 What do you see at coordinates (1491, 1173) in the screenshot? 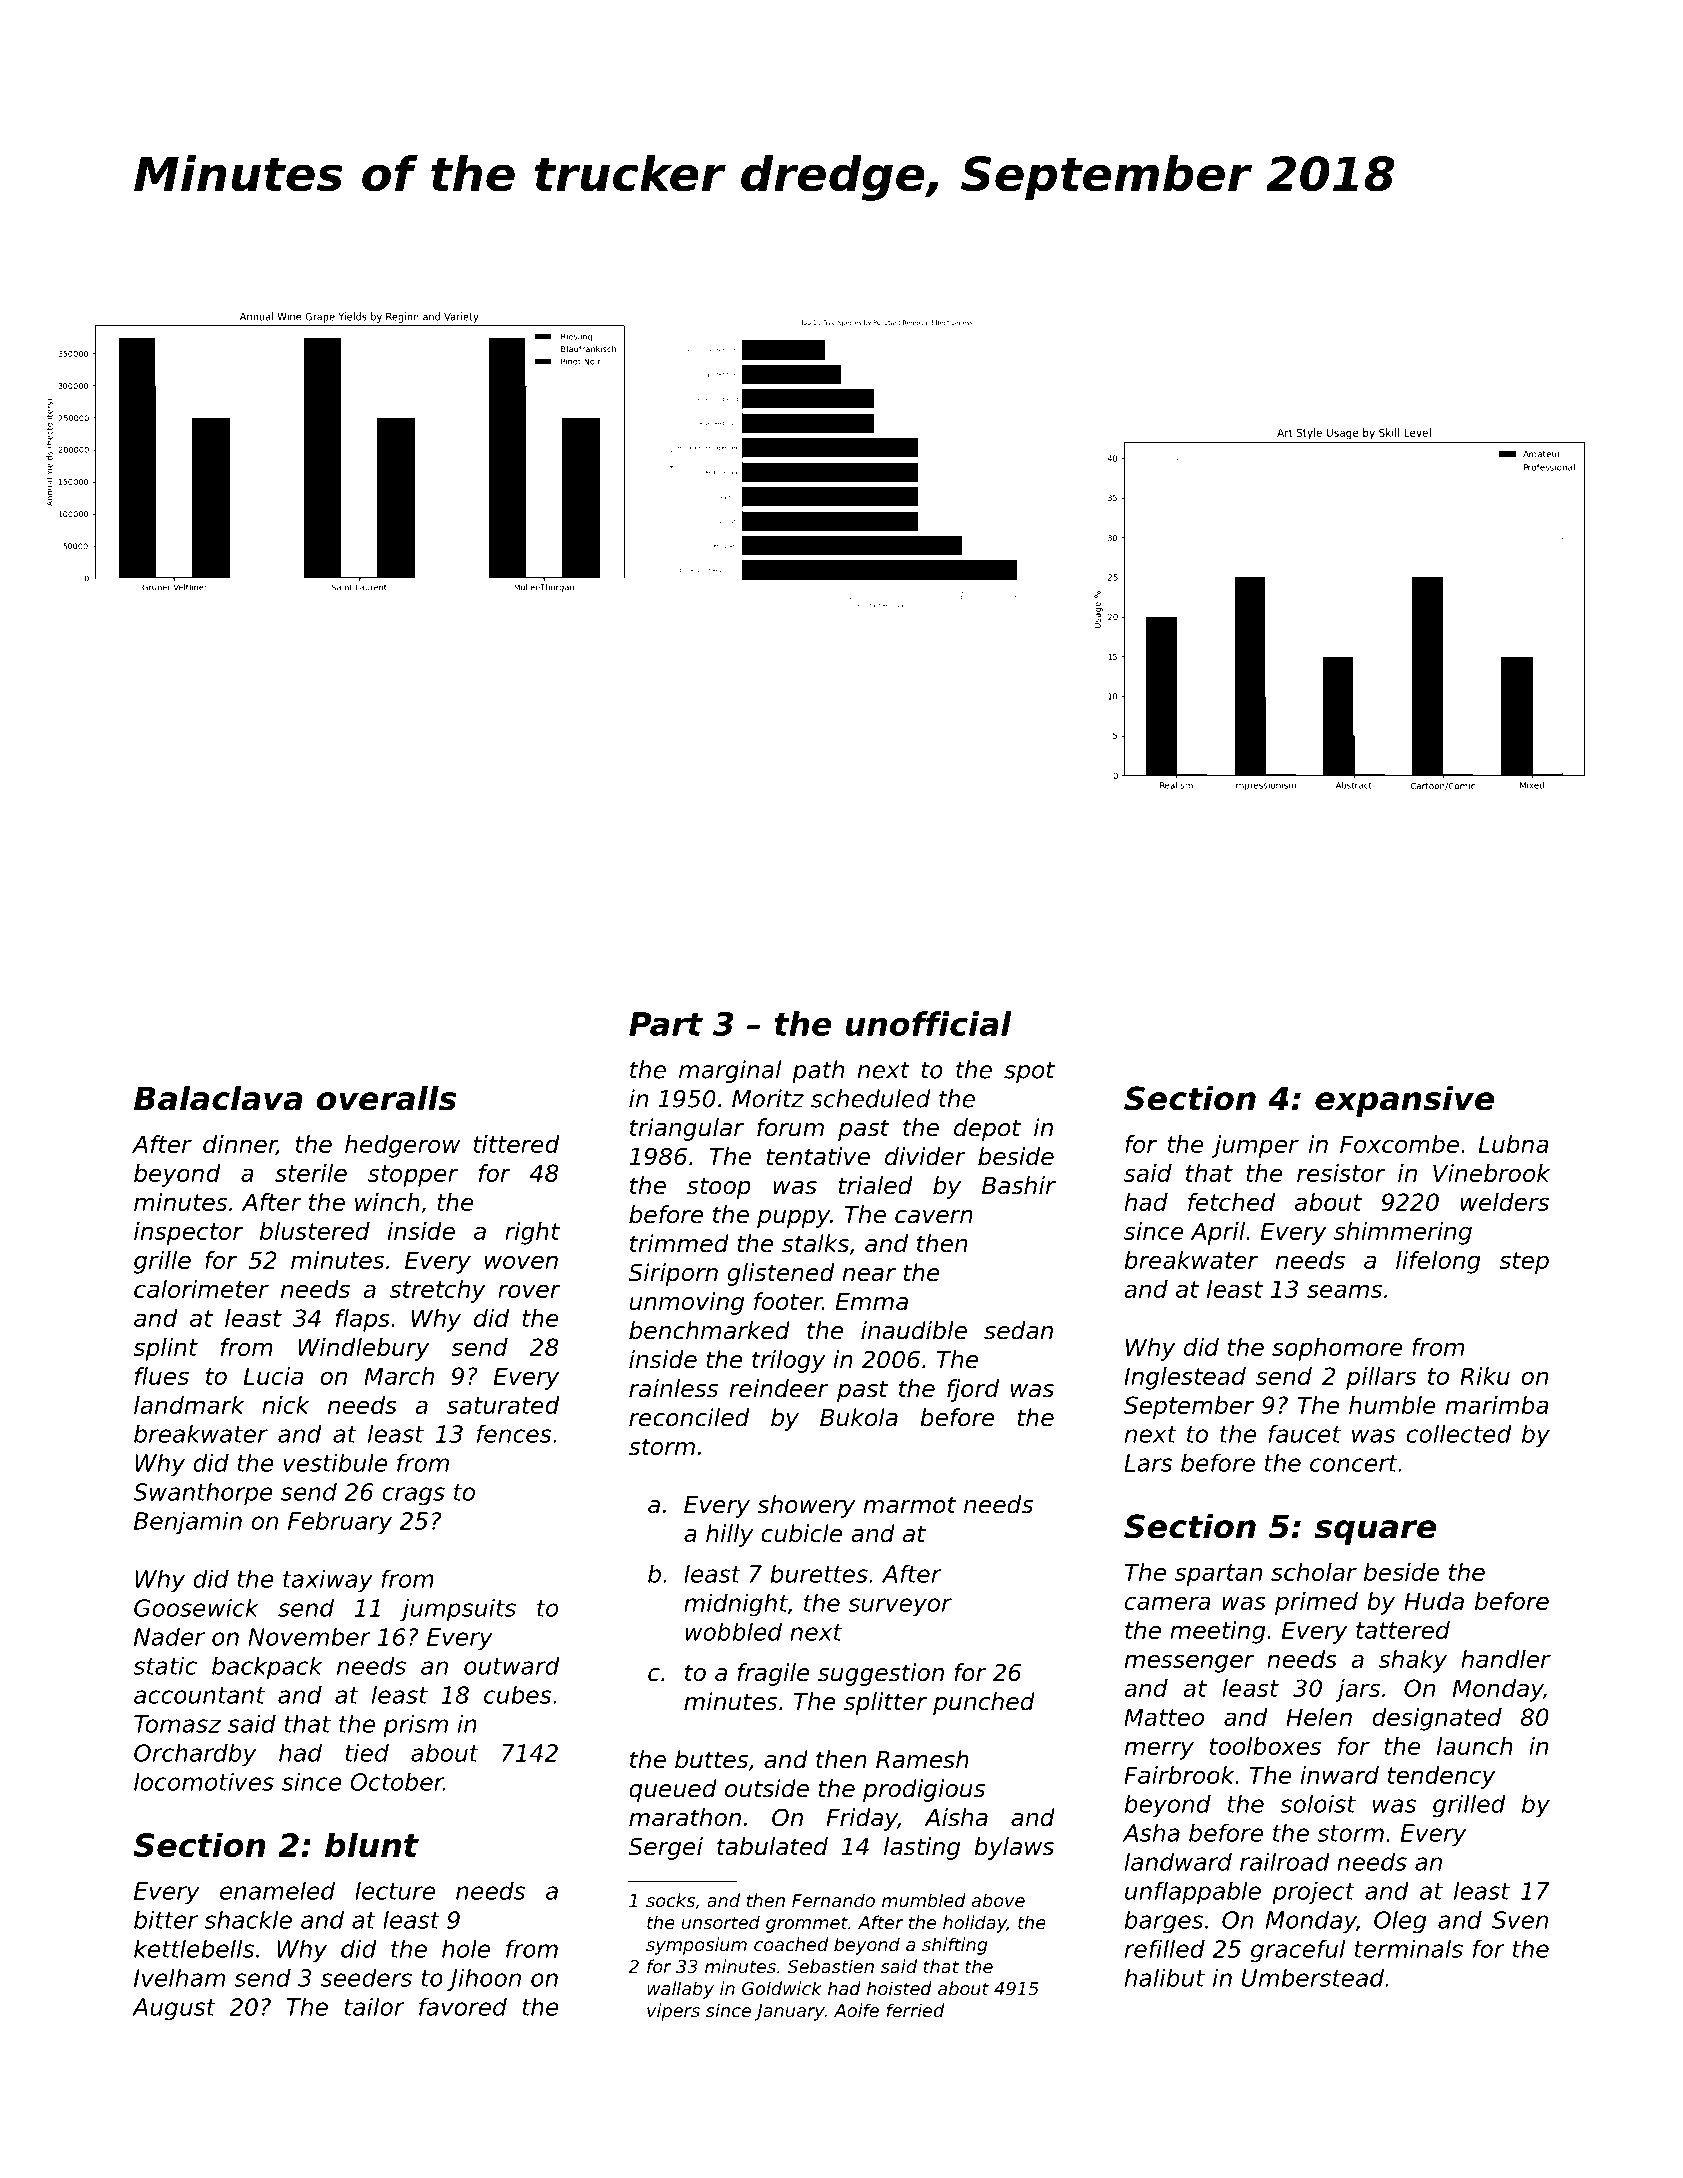
I see `Vinebrook` at bounding box center [1491, 1173].
